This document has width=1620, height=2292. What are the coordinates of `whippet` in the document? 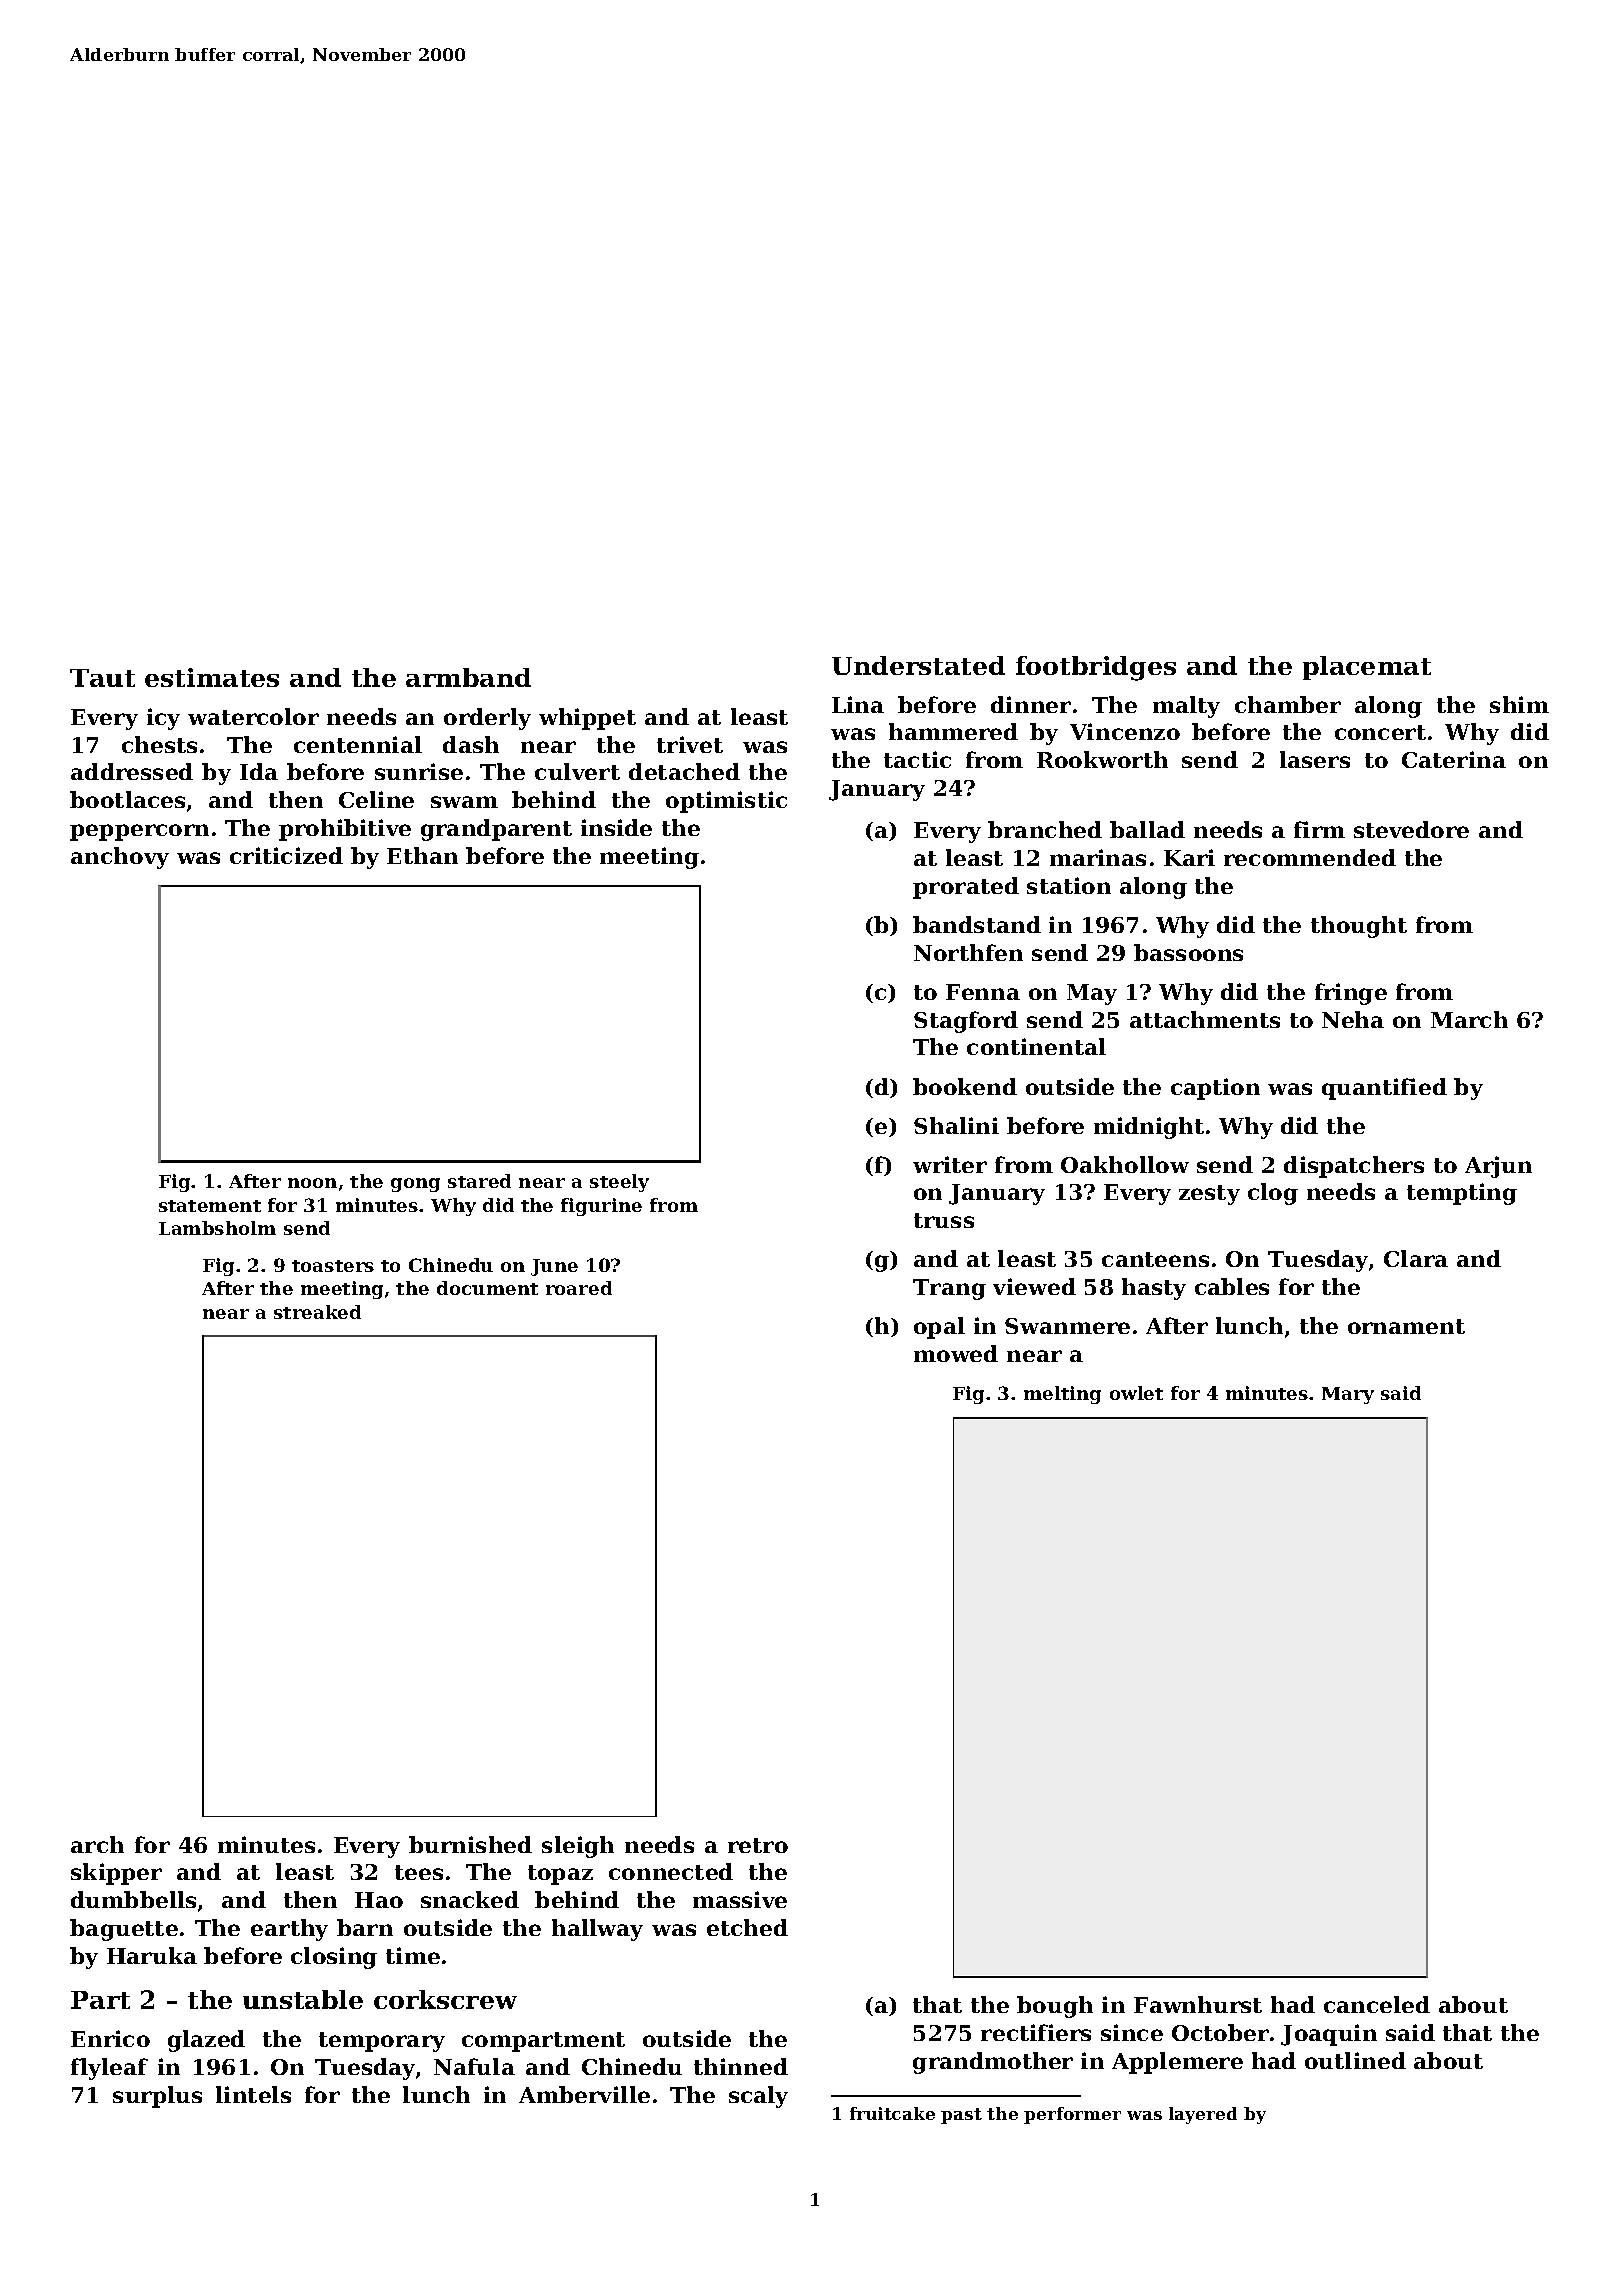 It's located at (587, 719).
